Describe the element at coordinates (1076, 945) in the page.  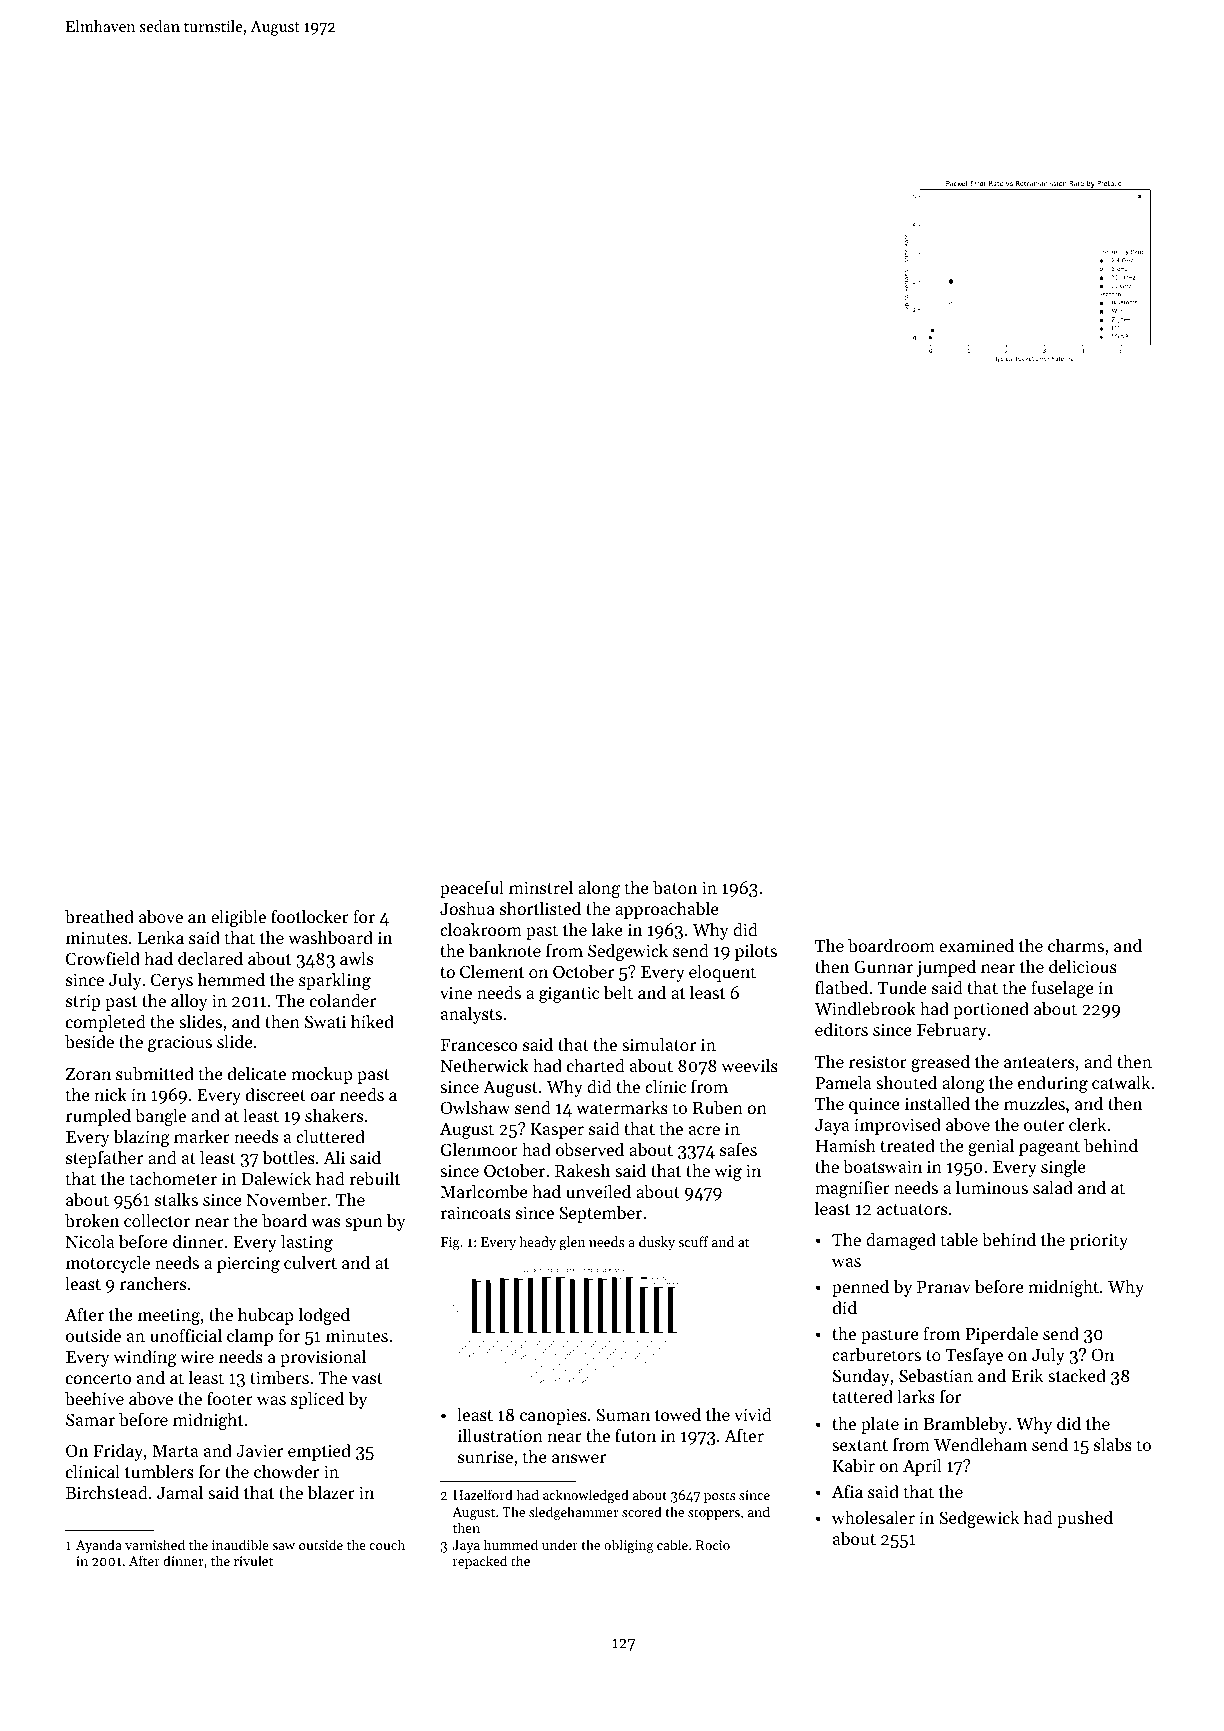
I see `charms` at that location.
